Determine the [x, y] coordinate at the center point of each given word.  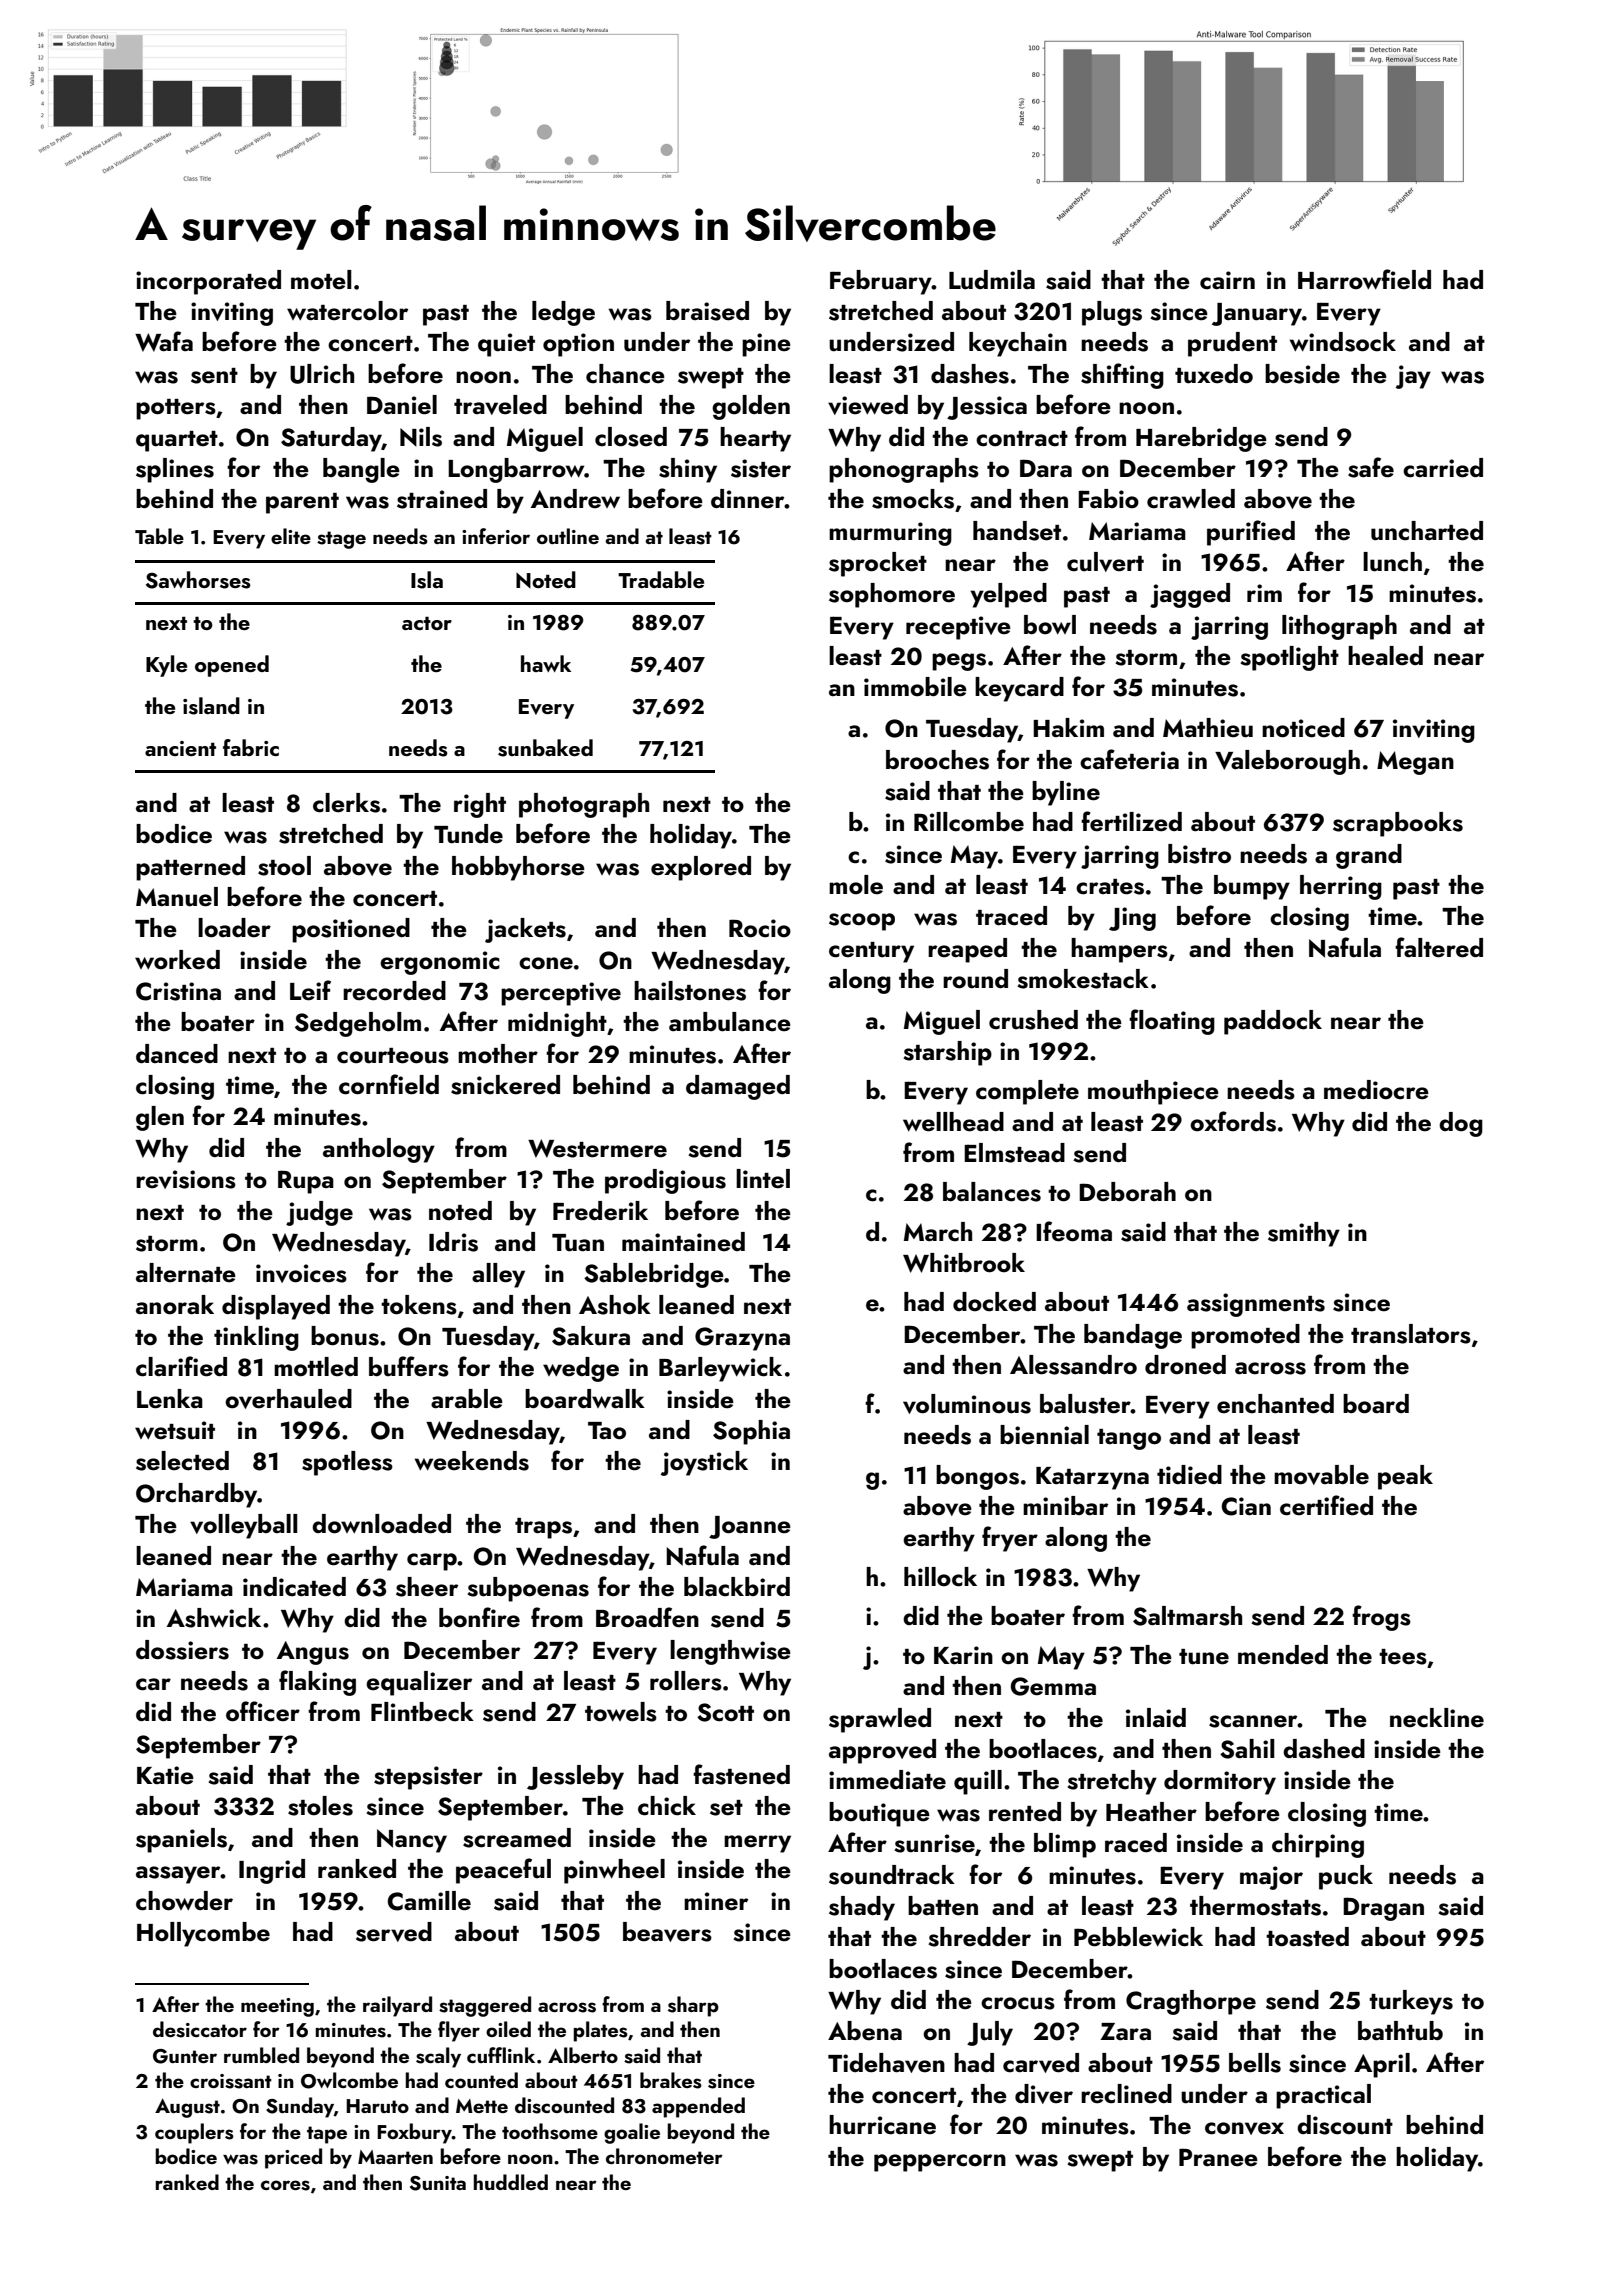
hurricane [882, 2125]
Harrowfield [1364, 279]
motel [321, 280]
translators [1411, 1334]
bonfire [479, 1617]
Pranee [1218, 2157]
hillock [940, 1577]
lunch [1392, 562]
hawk [546, 663]
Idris [453, 1242]
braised [707, 311]
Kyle [166, 666]
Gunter [185, 2056]
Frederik [600, 1211]
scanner [1253, 1721]
